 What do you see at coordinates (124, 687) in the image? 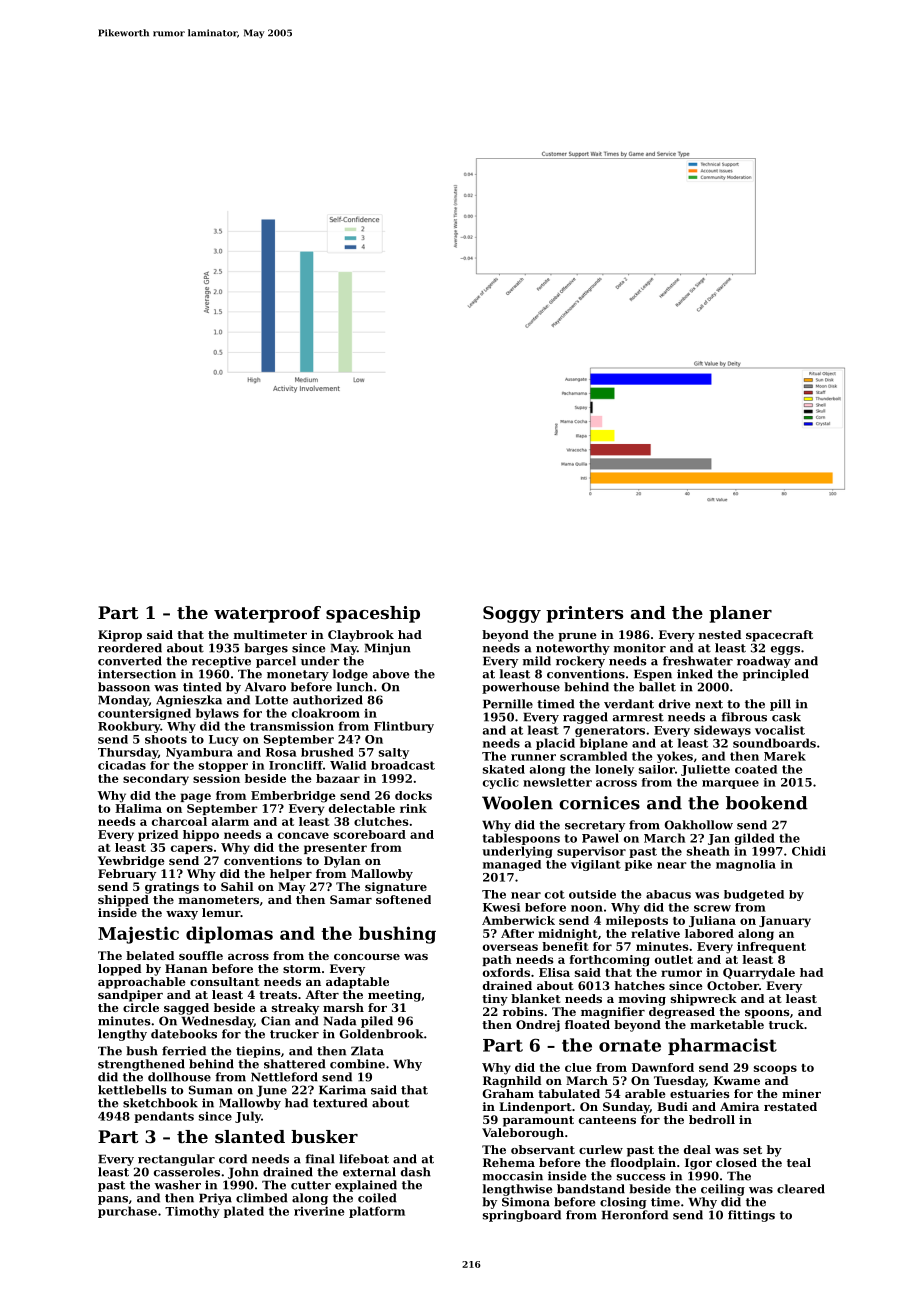
I see `bassoon` at bounding box center [124, 687].
